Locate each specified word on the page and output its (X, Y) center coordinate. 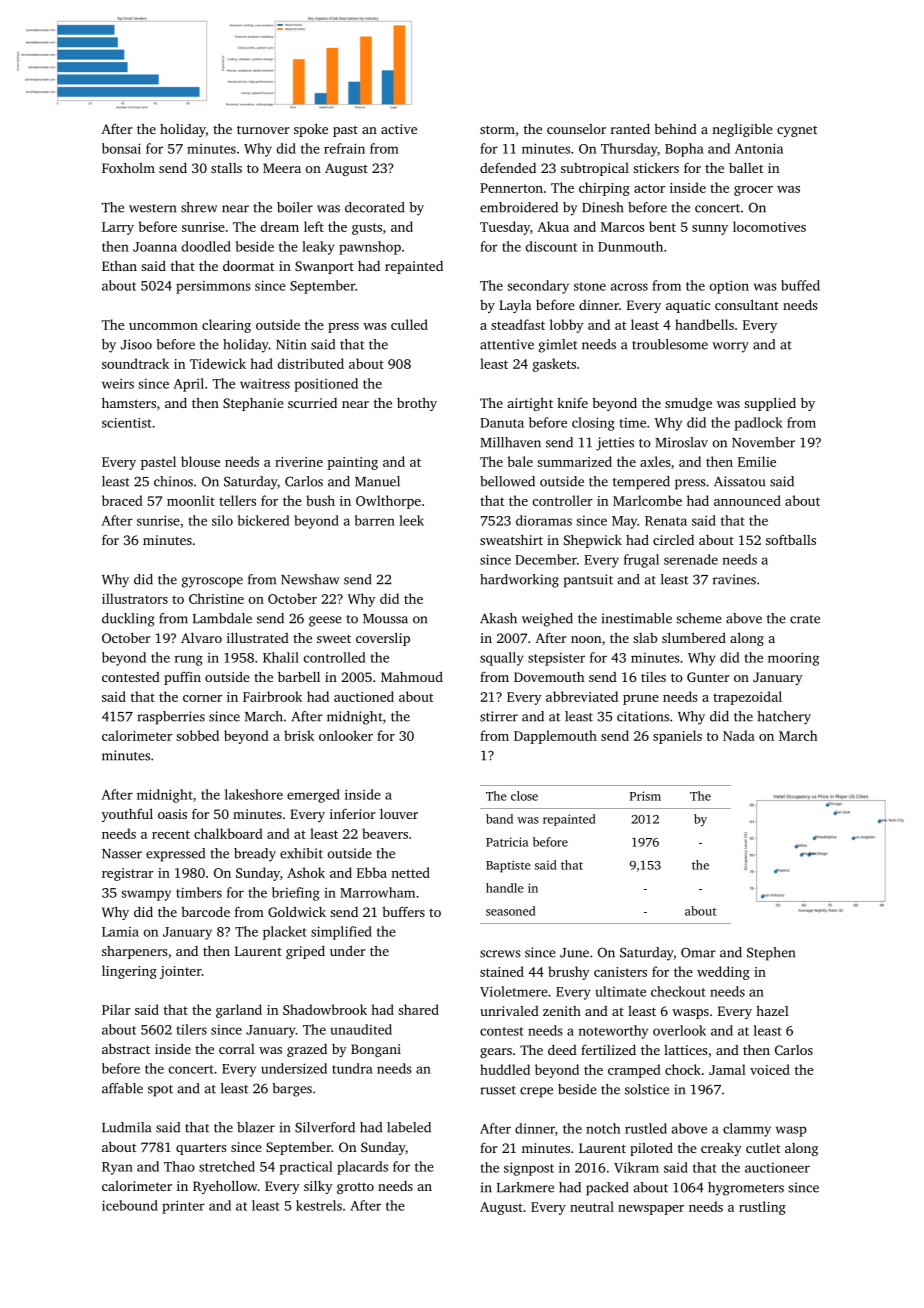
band (499, 819)
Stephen (771, 954)
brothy (417, 404)
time (632, 423)
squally (502, 659)
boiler (295, 207)
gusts (367, 229)
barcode (205, 912)
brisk (299, 735)
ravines (734, 579)
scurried (312, 403)
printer (183, 1207)
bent (662, 226)
